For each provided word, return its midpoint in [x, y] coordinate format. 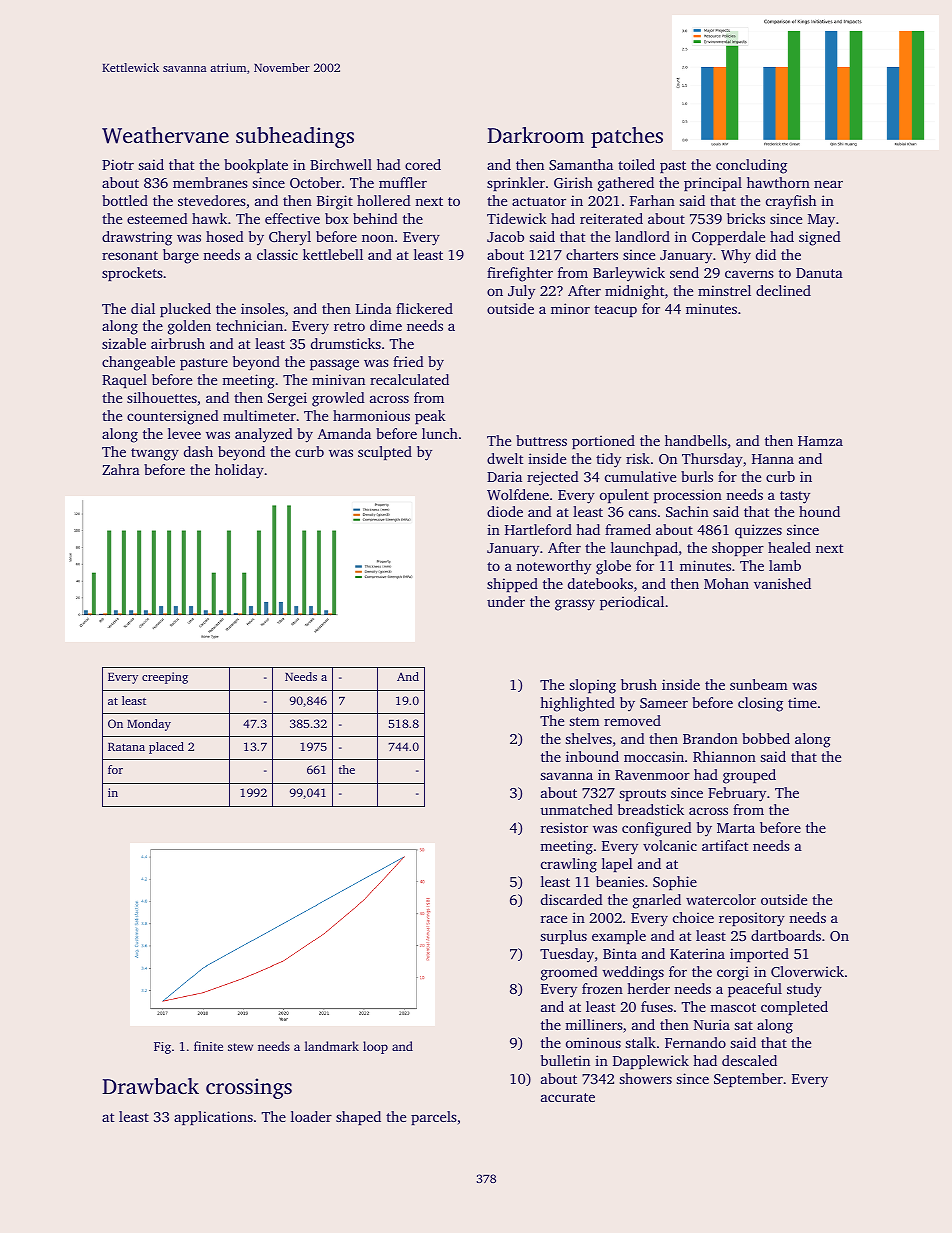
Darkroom [535, 135]
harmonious [371, 415]
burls [697, 476]
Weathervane [165, 135]
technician [249, 325]
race [554, 919]
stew [240, 1047]
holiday [239, 471]
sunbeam [759, 684]
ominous [593, 1042]
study [804, 990]
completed [794, 1008]
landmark [332, 1046]
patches [627, 137]
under [506, 601]
